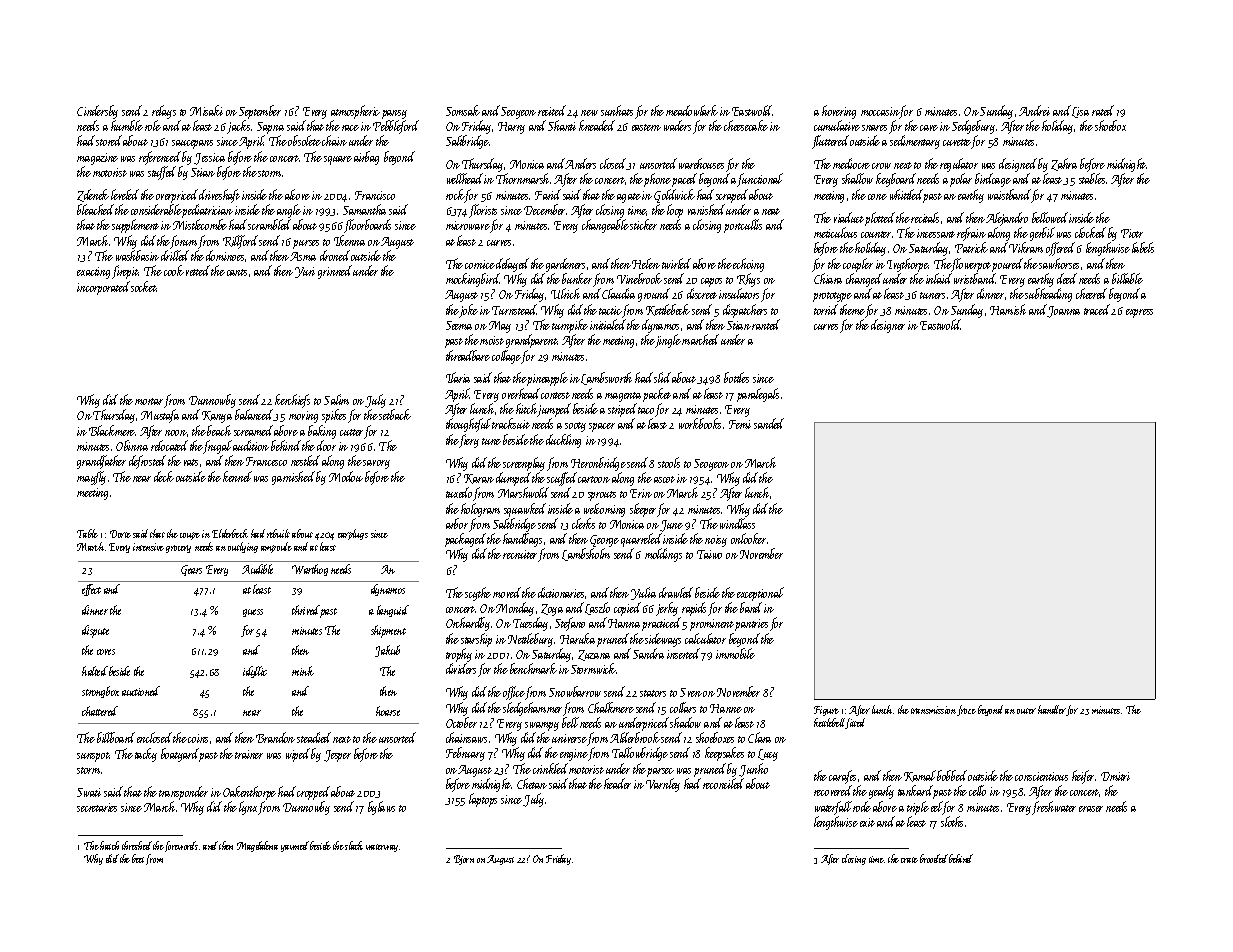 The image size is (1233, 952). Describe the element at coordinates (918, 808) in the page. I see `triple` at that location.
